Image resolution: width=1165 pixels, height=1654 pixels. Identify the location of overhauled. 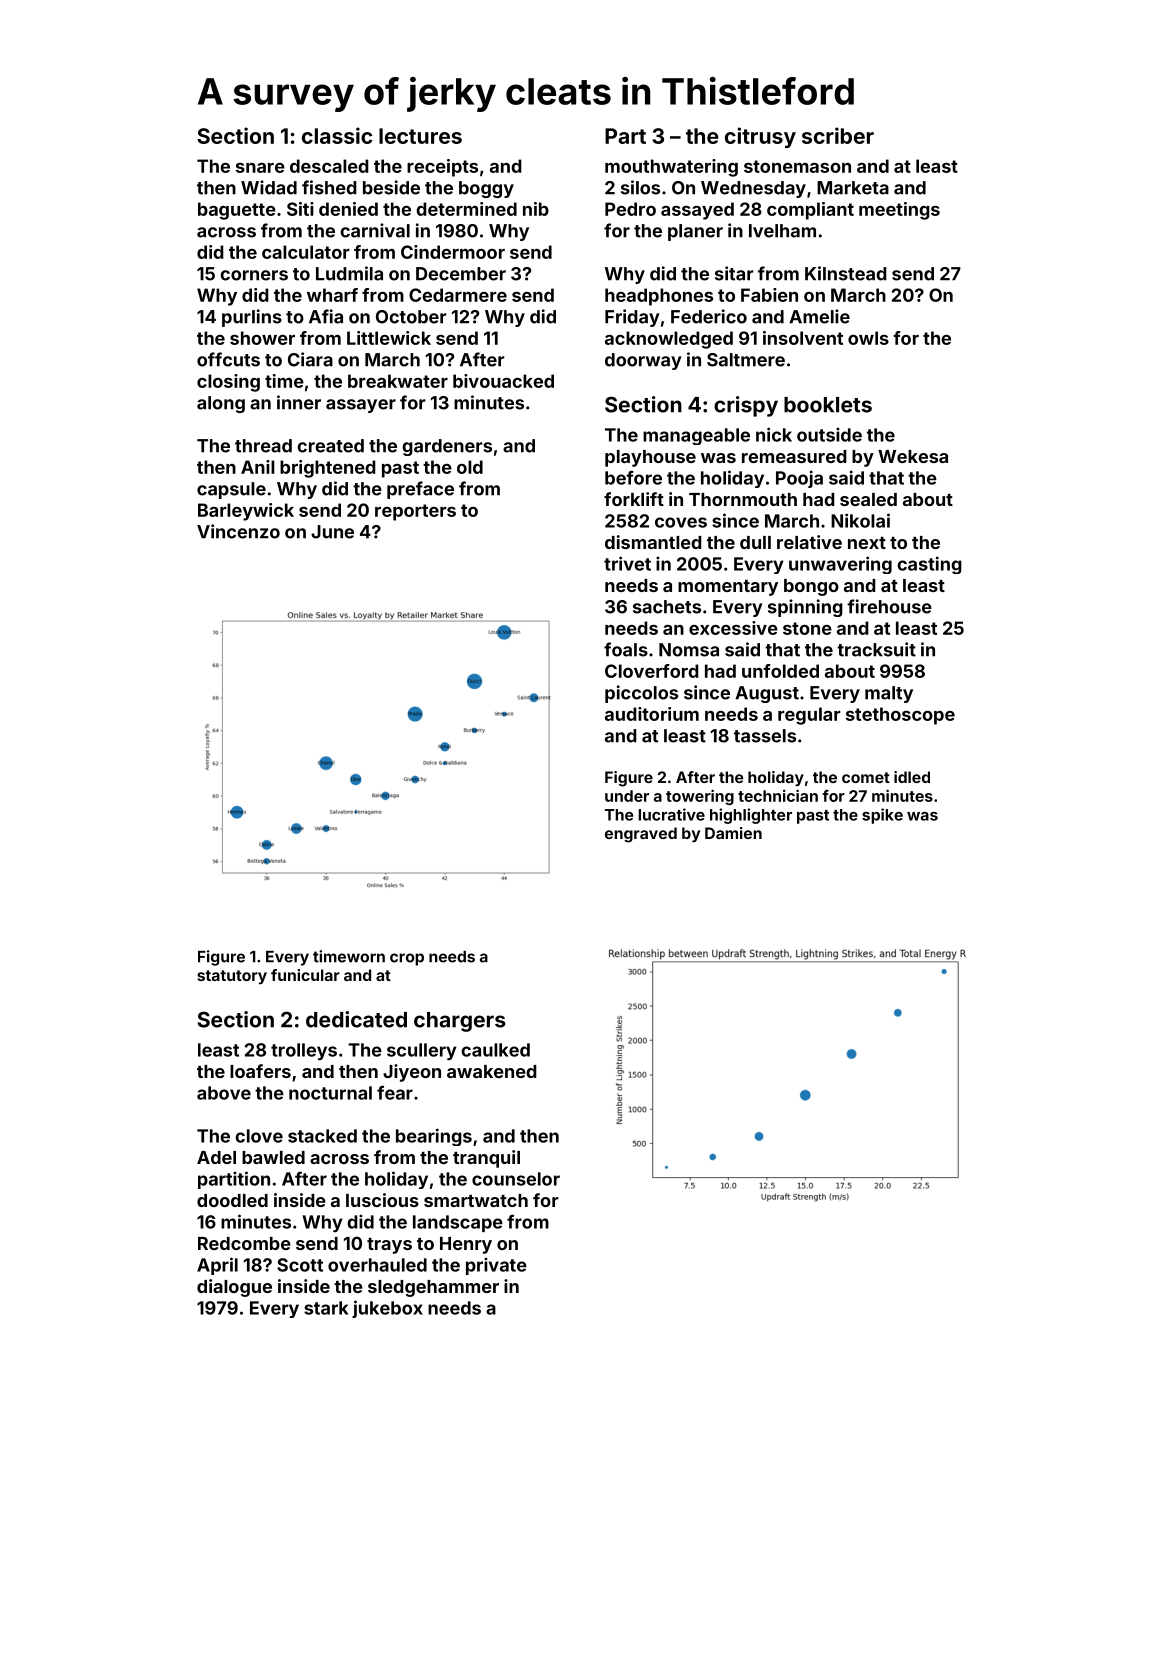
(377, 1265).
